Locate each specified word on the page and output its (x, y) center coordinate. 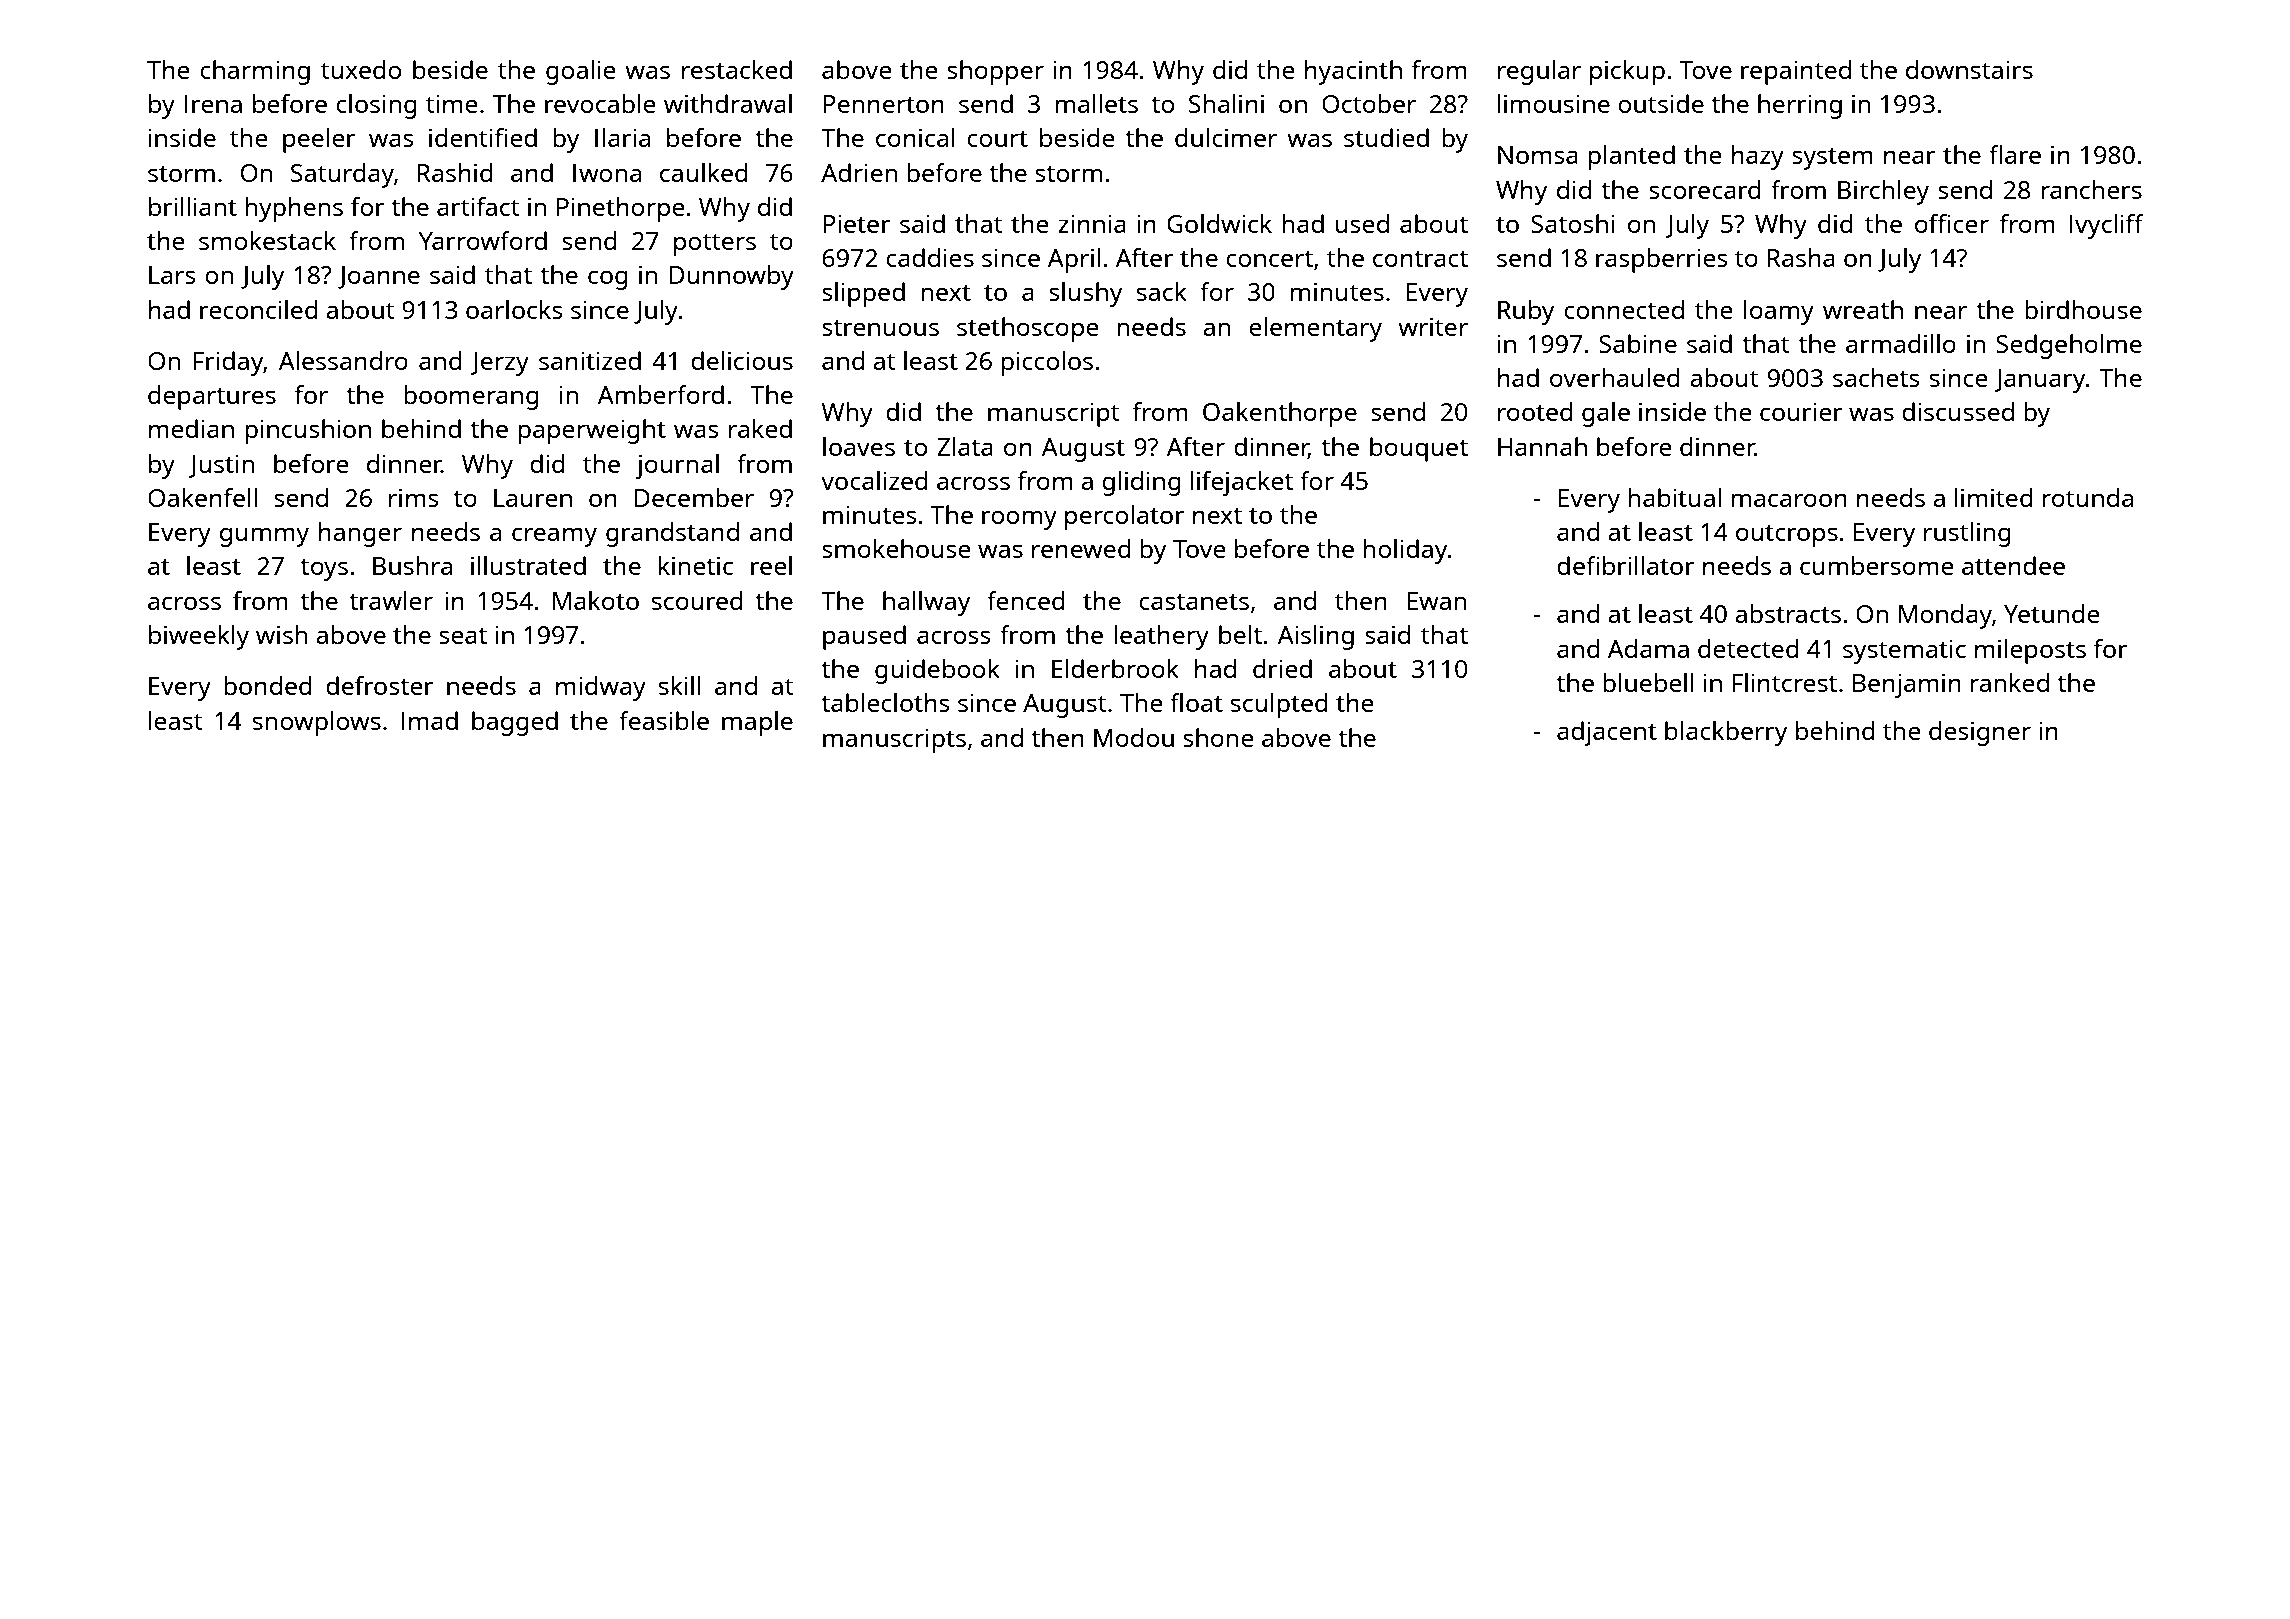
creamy (554, 537)
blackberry (1726, 733)
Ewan (1436, 601)
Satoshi (1572, 223)
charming (255, 72)
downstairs (1969, 69)
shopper (995, 72)
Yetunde (2052, 613)
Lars (172, 275)
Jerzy (499, 364)
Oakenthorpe (1280, 414)
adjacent (1607, 733)
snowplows (317, 723)
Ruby (1526, 312)
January (2039, 381)
